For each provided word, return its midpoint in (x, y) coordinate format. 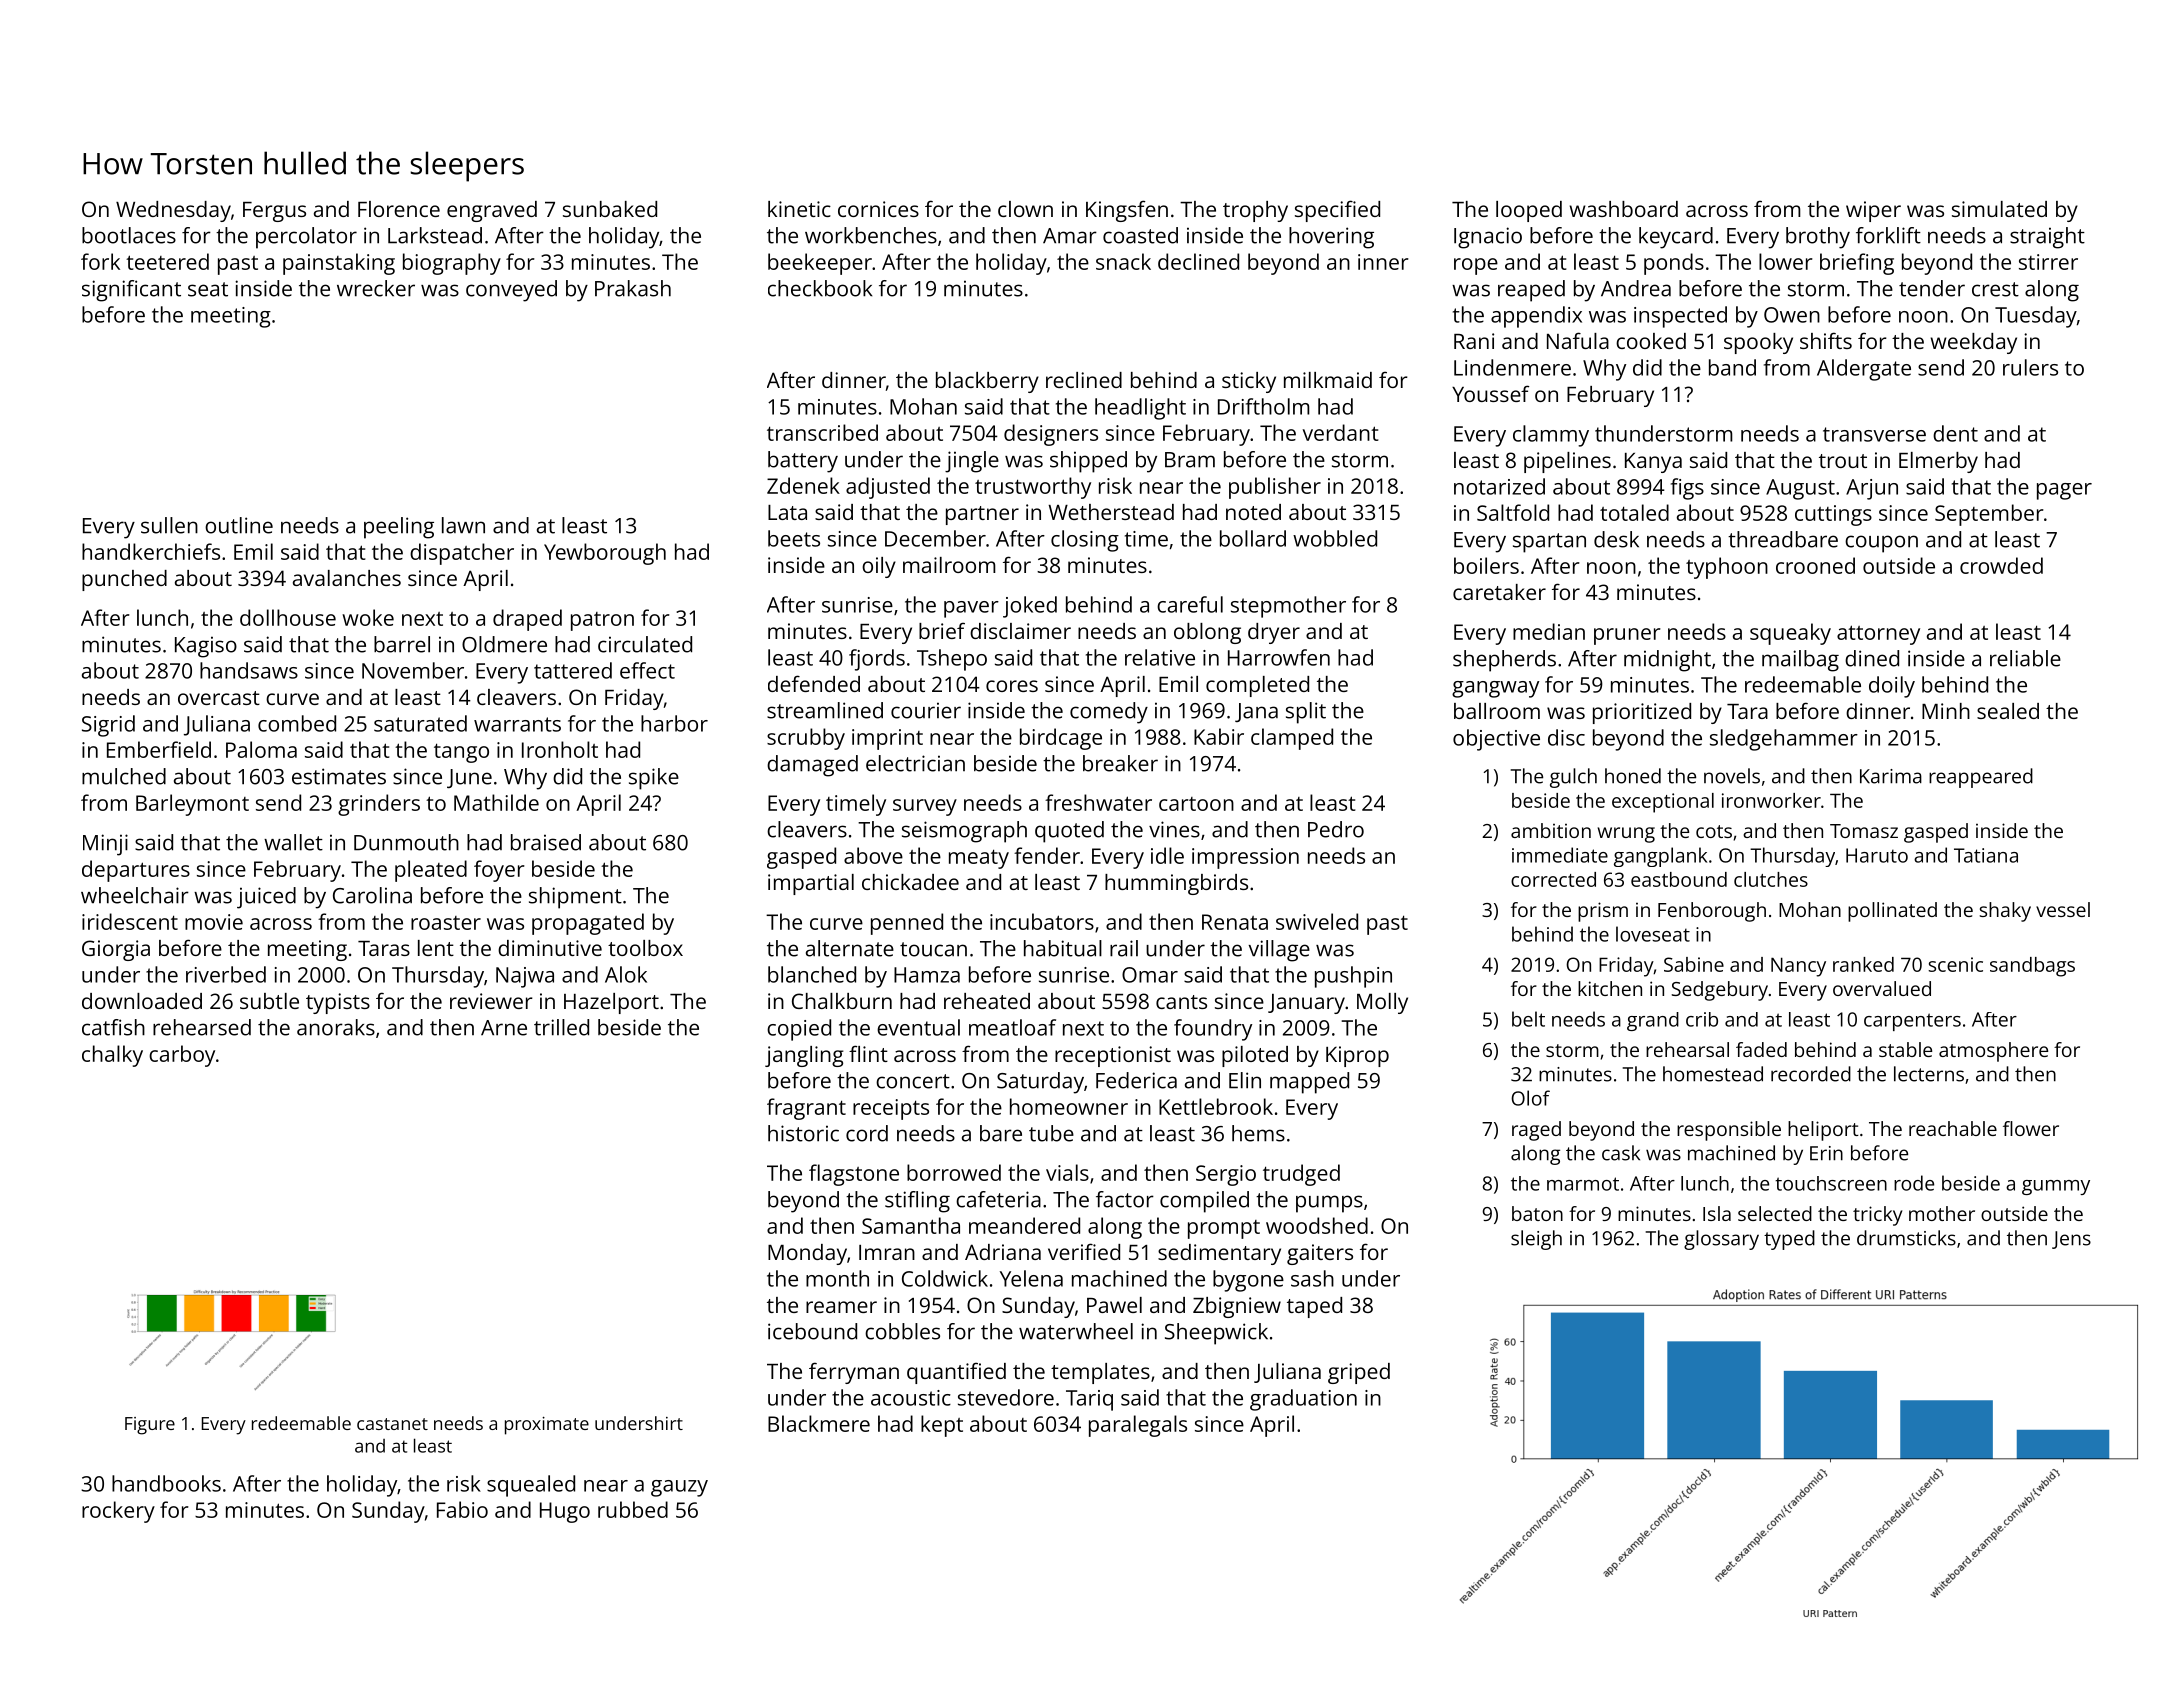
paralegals (1138, 1426)
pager (2064, 491)
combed (297, 723)
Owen (1792, 315)
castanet (392, 1424)
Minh (1946, 711)
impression (1245, 858)
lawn (463, 525)
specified (1337, 211)
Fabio (462, 1509)
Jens (2071, 1240)
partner (982, 515)
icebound (812, 1331)
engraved (492, 211)
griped (1359, 1373)
